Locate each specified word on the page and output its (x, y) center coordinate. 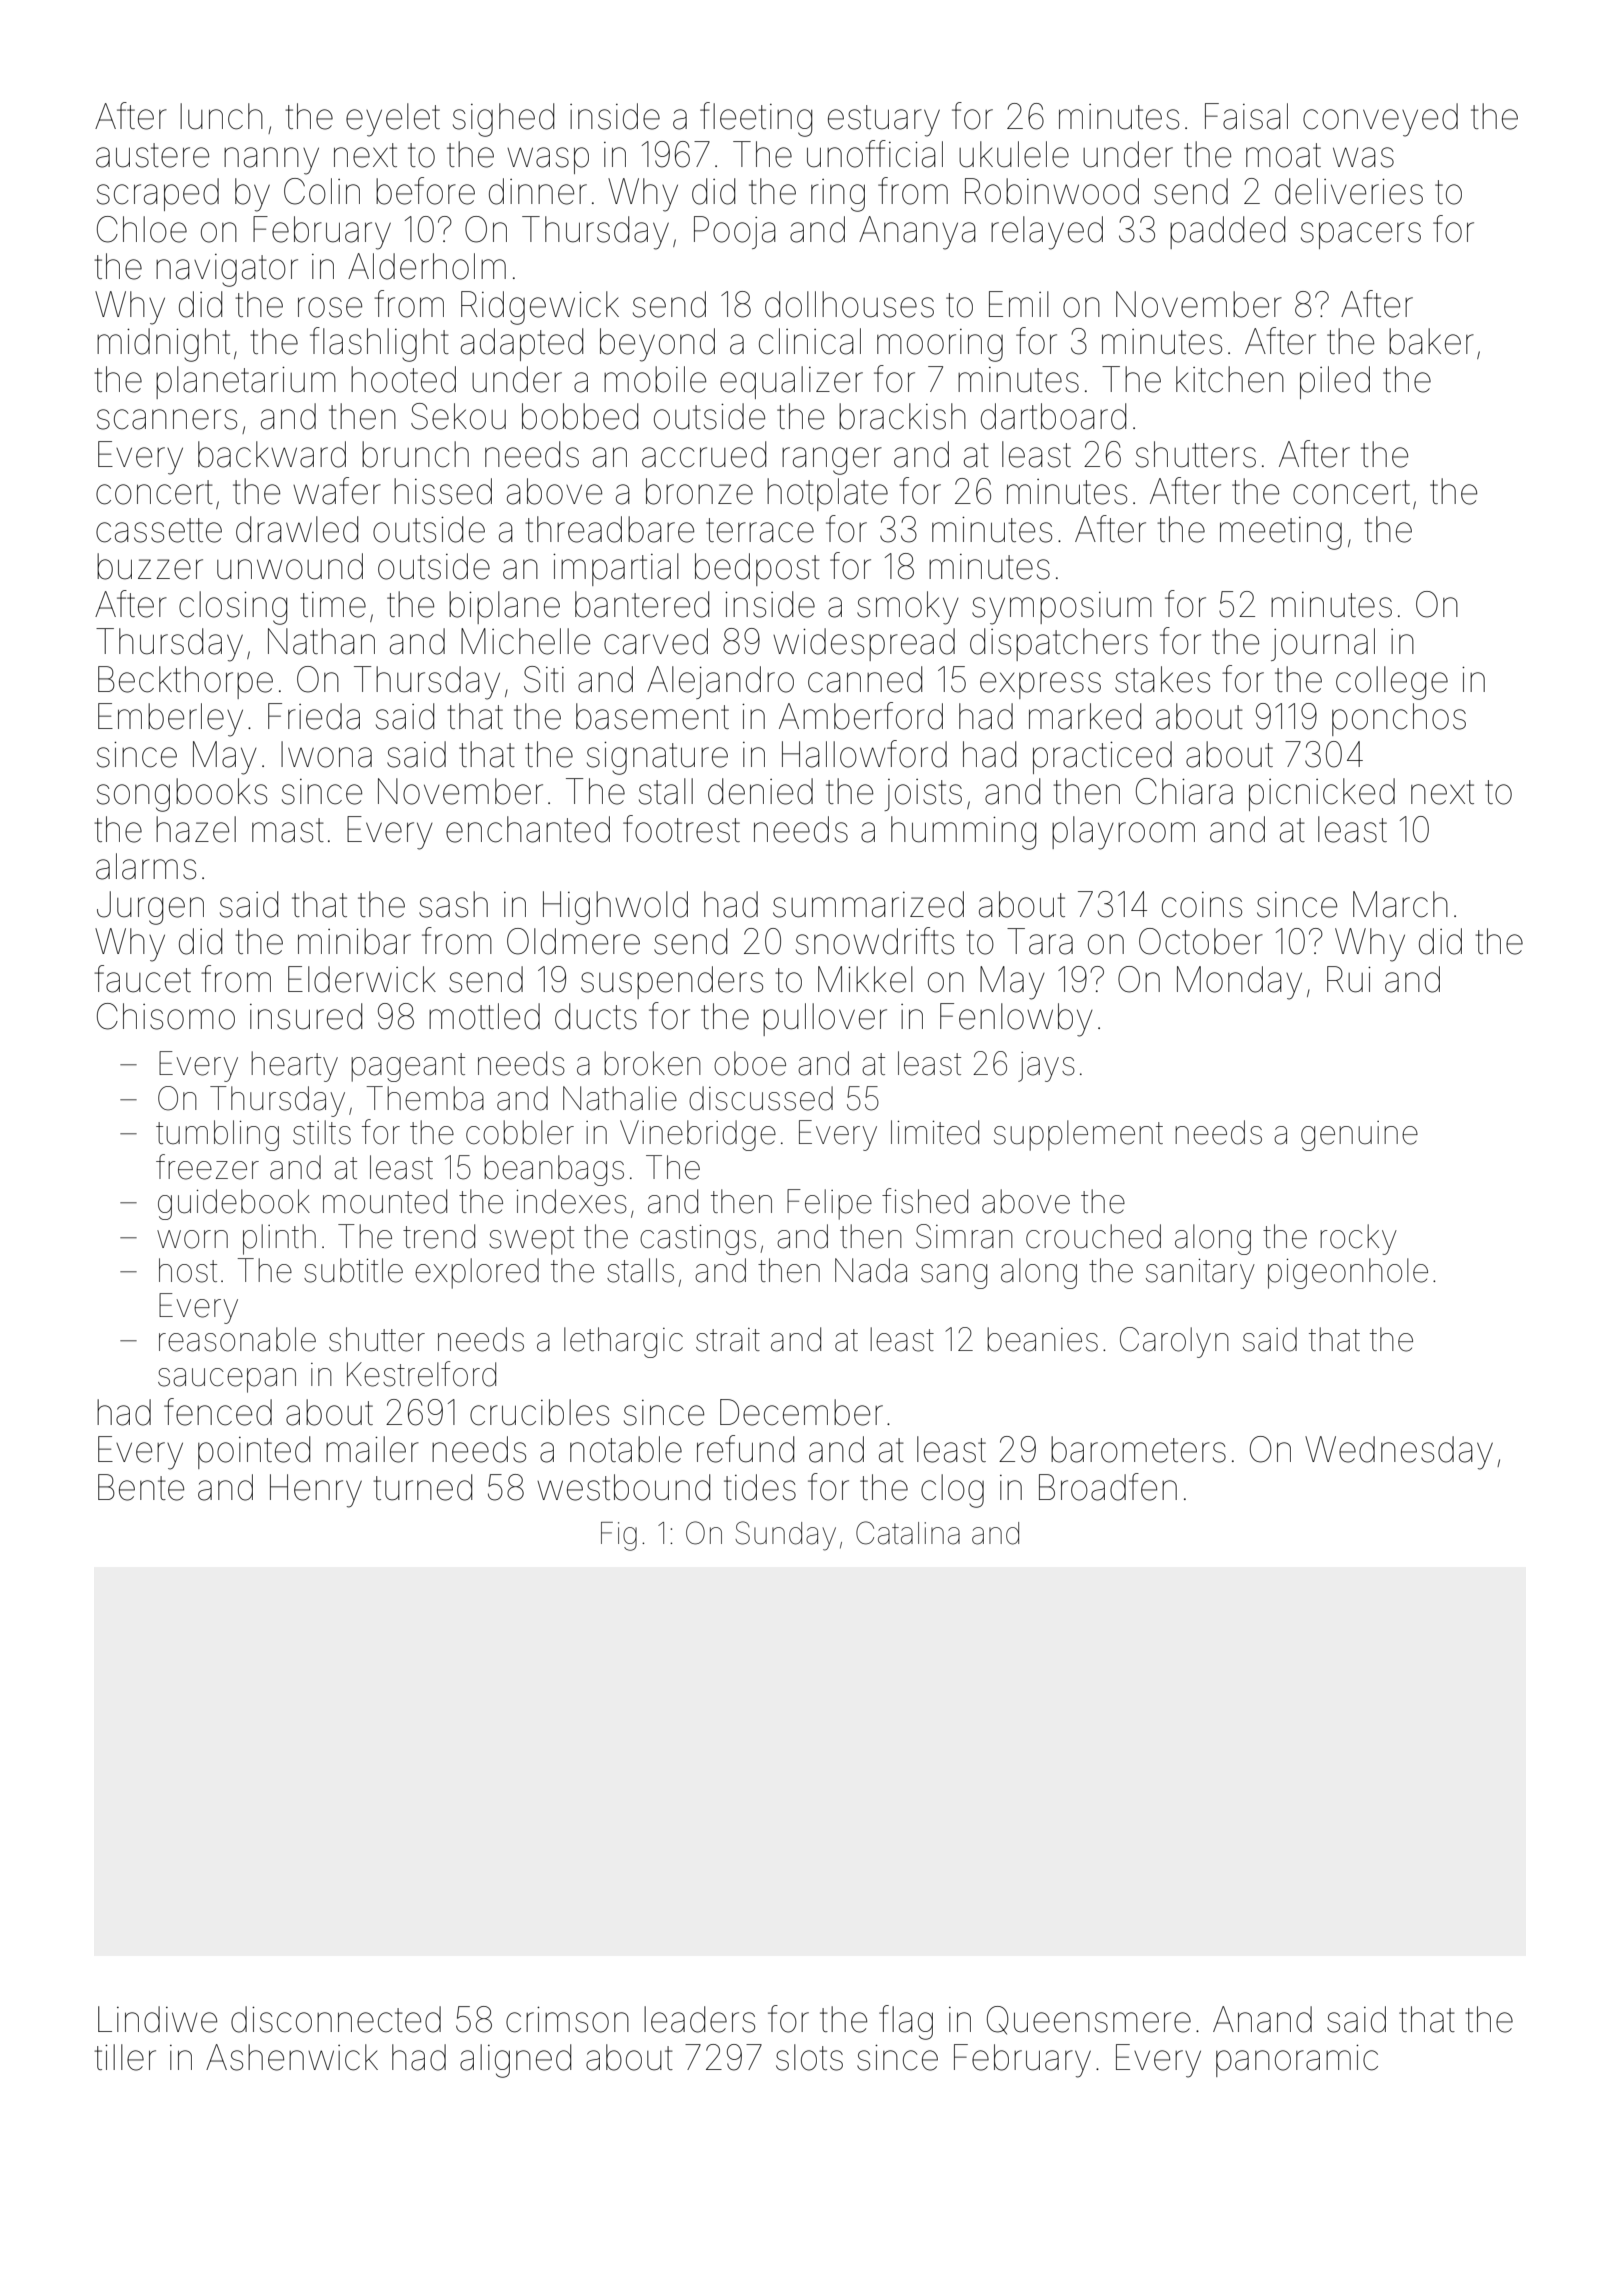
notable (626, 1449)
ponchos (1399, 719)
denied (760, 791)
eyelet (393, 120)
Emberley (170, 720)
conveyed (1380, 120)
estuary (884, 121)
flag (906, 2022)
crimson (567, 2020)
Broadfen (1108, 1487)
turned (422, 1487)
